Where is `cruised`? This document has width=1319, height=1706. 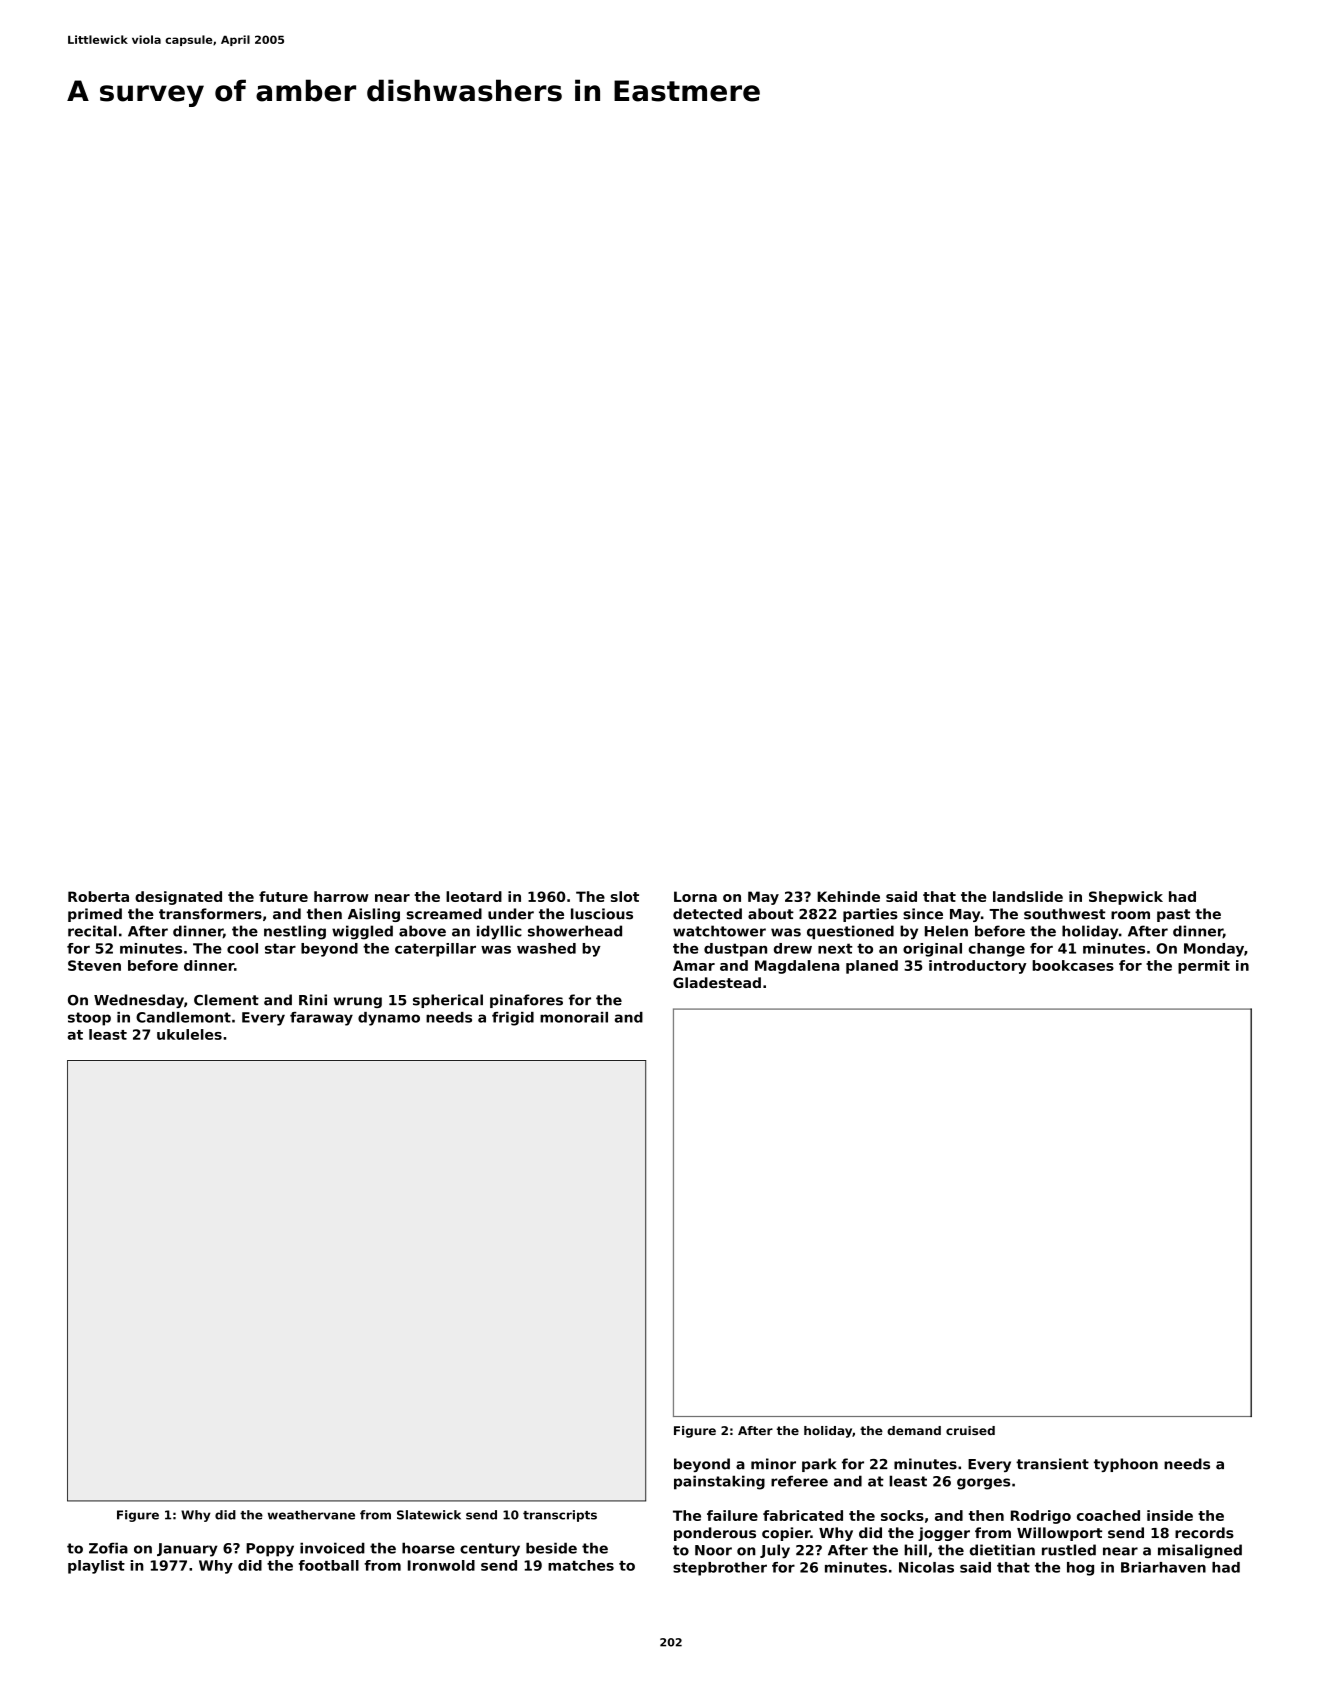
cruised is located at coordinates (970, 1430).
